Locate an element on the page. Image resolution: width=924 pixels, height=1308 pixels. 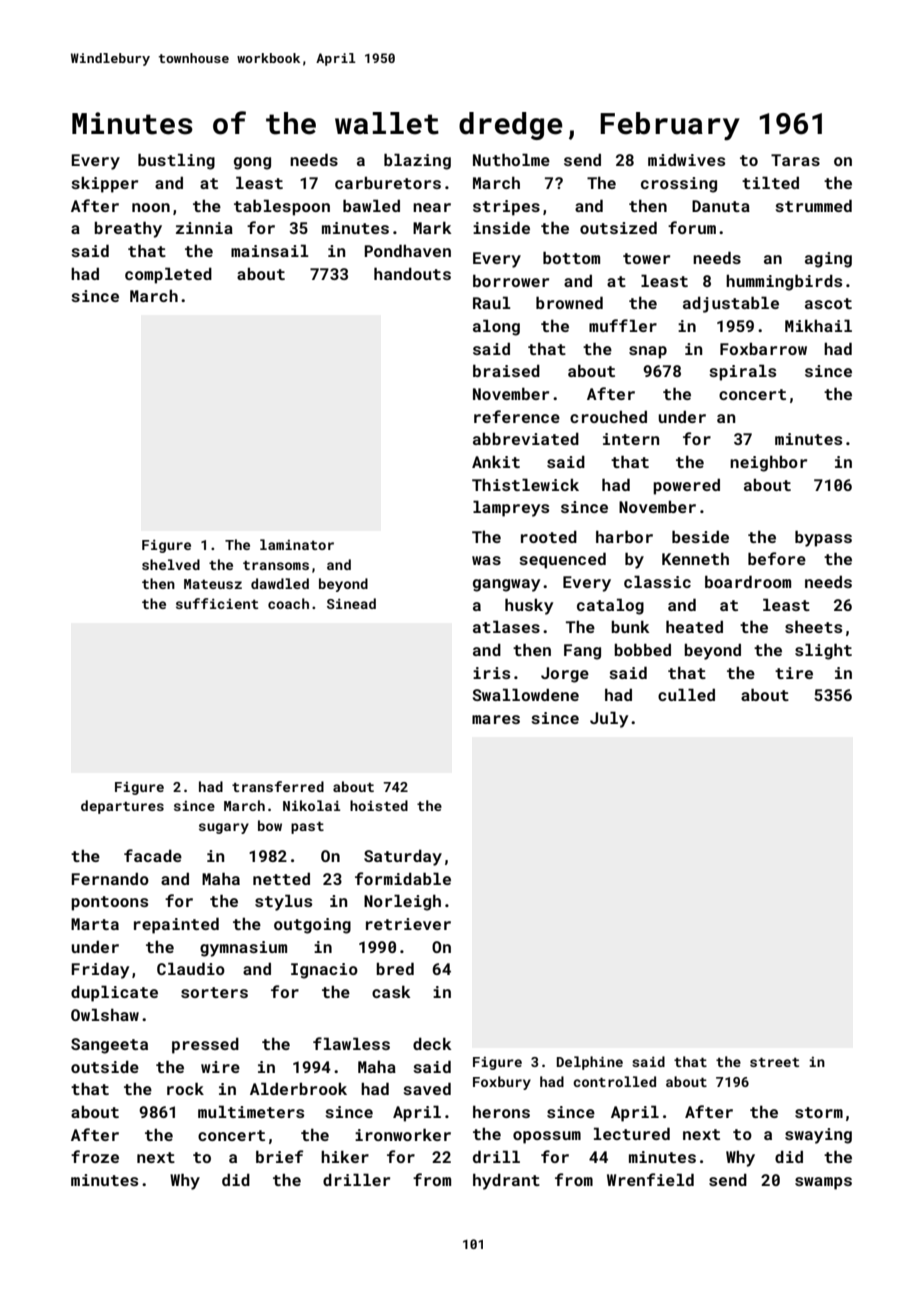
abbreviated is located at coordinates (526, 438).
